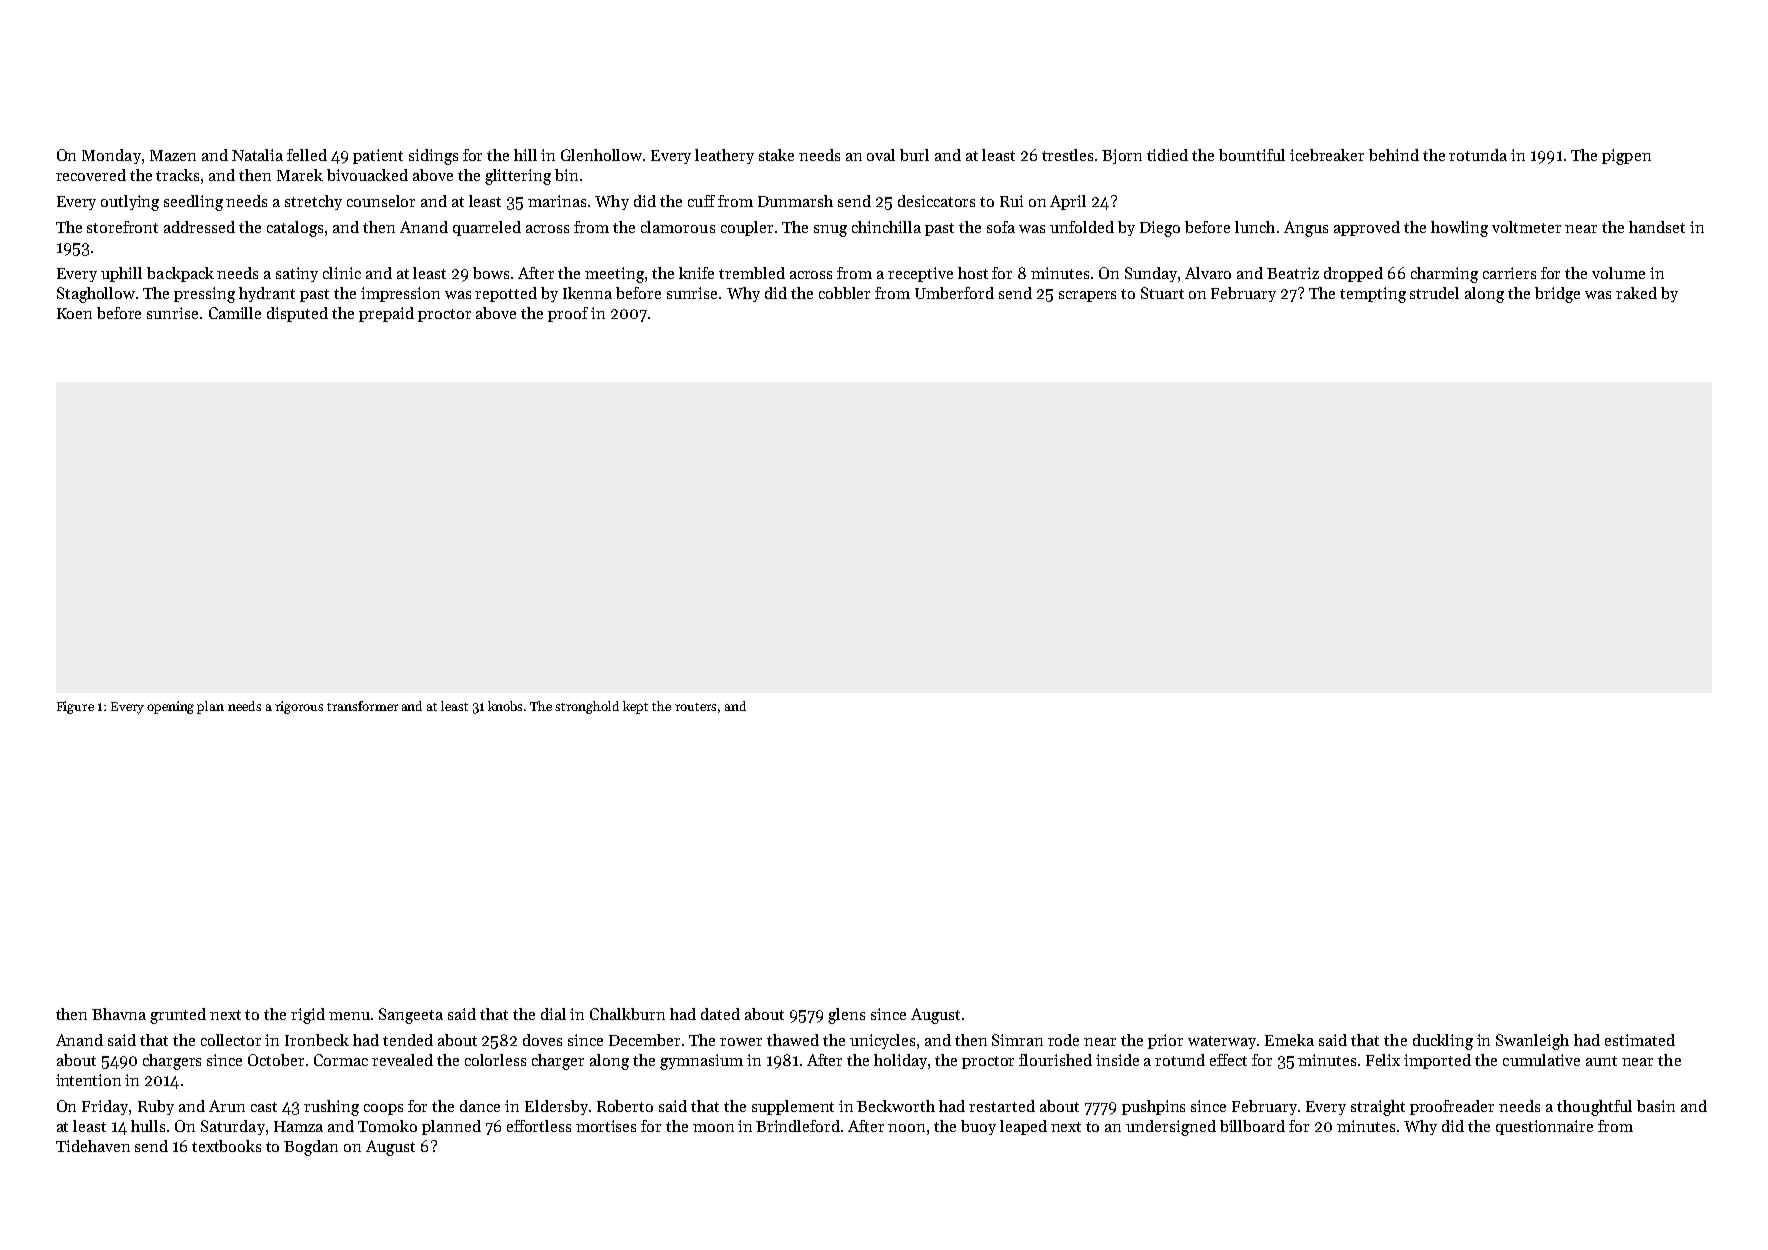 The width and height of the screenshot is (1768, 1250). What do you see at coordinates (1640, 1040) in the screenshot?
I see `estimated` at bounding box center [1640, 1040].
